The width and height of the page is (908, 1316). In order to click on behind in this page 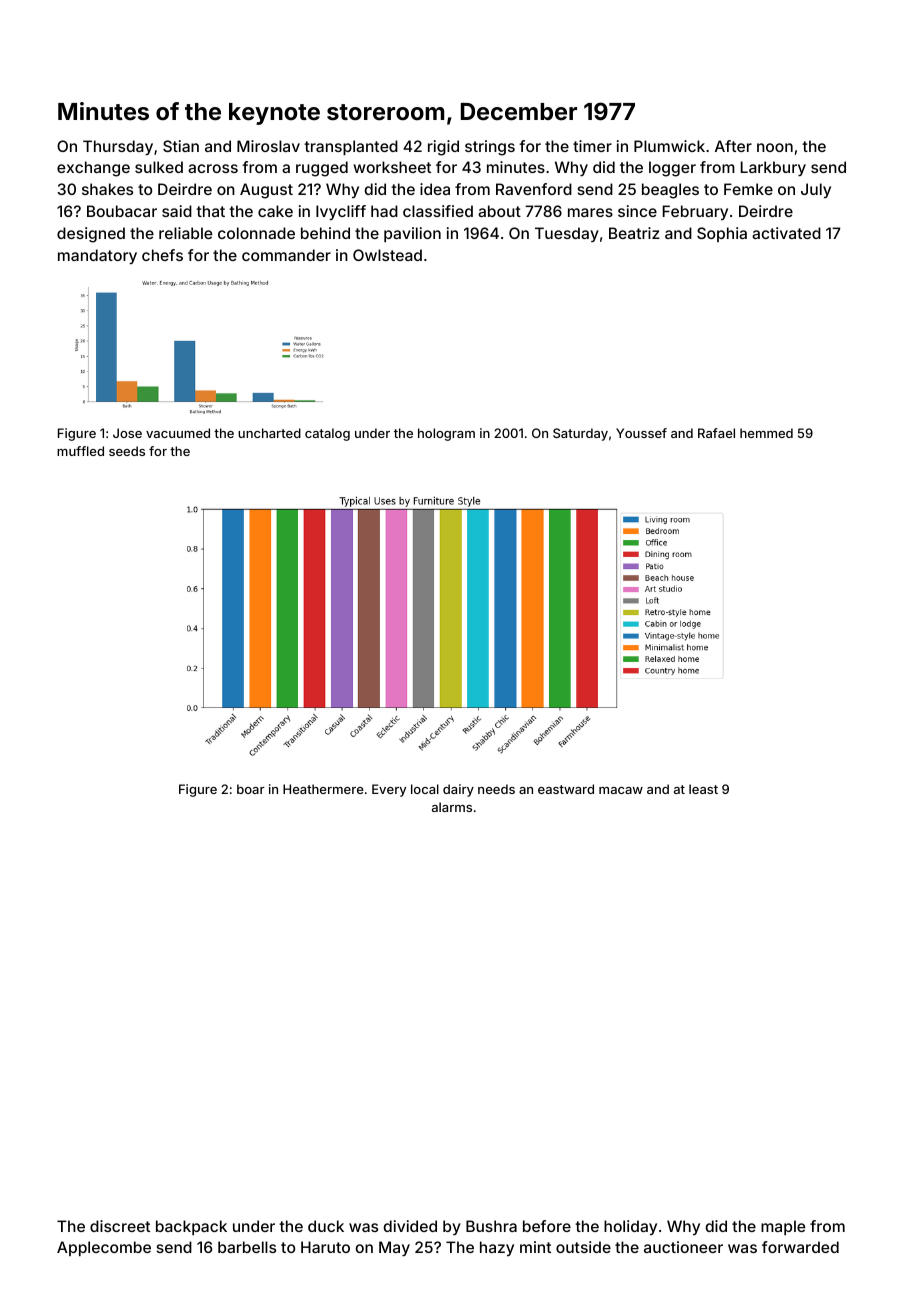, I will do `click(325, 233)`.
